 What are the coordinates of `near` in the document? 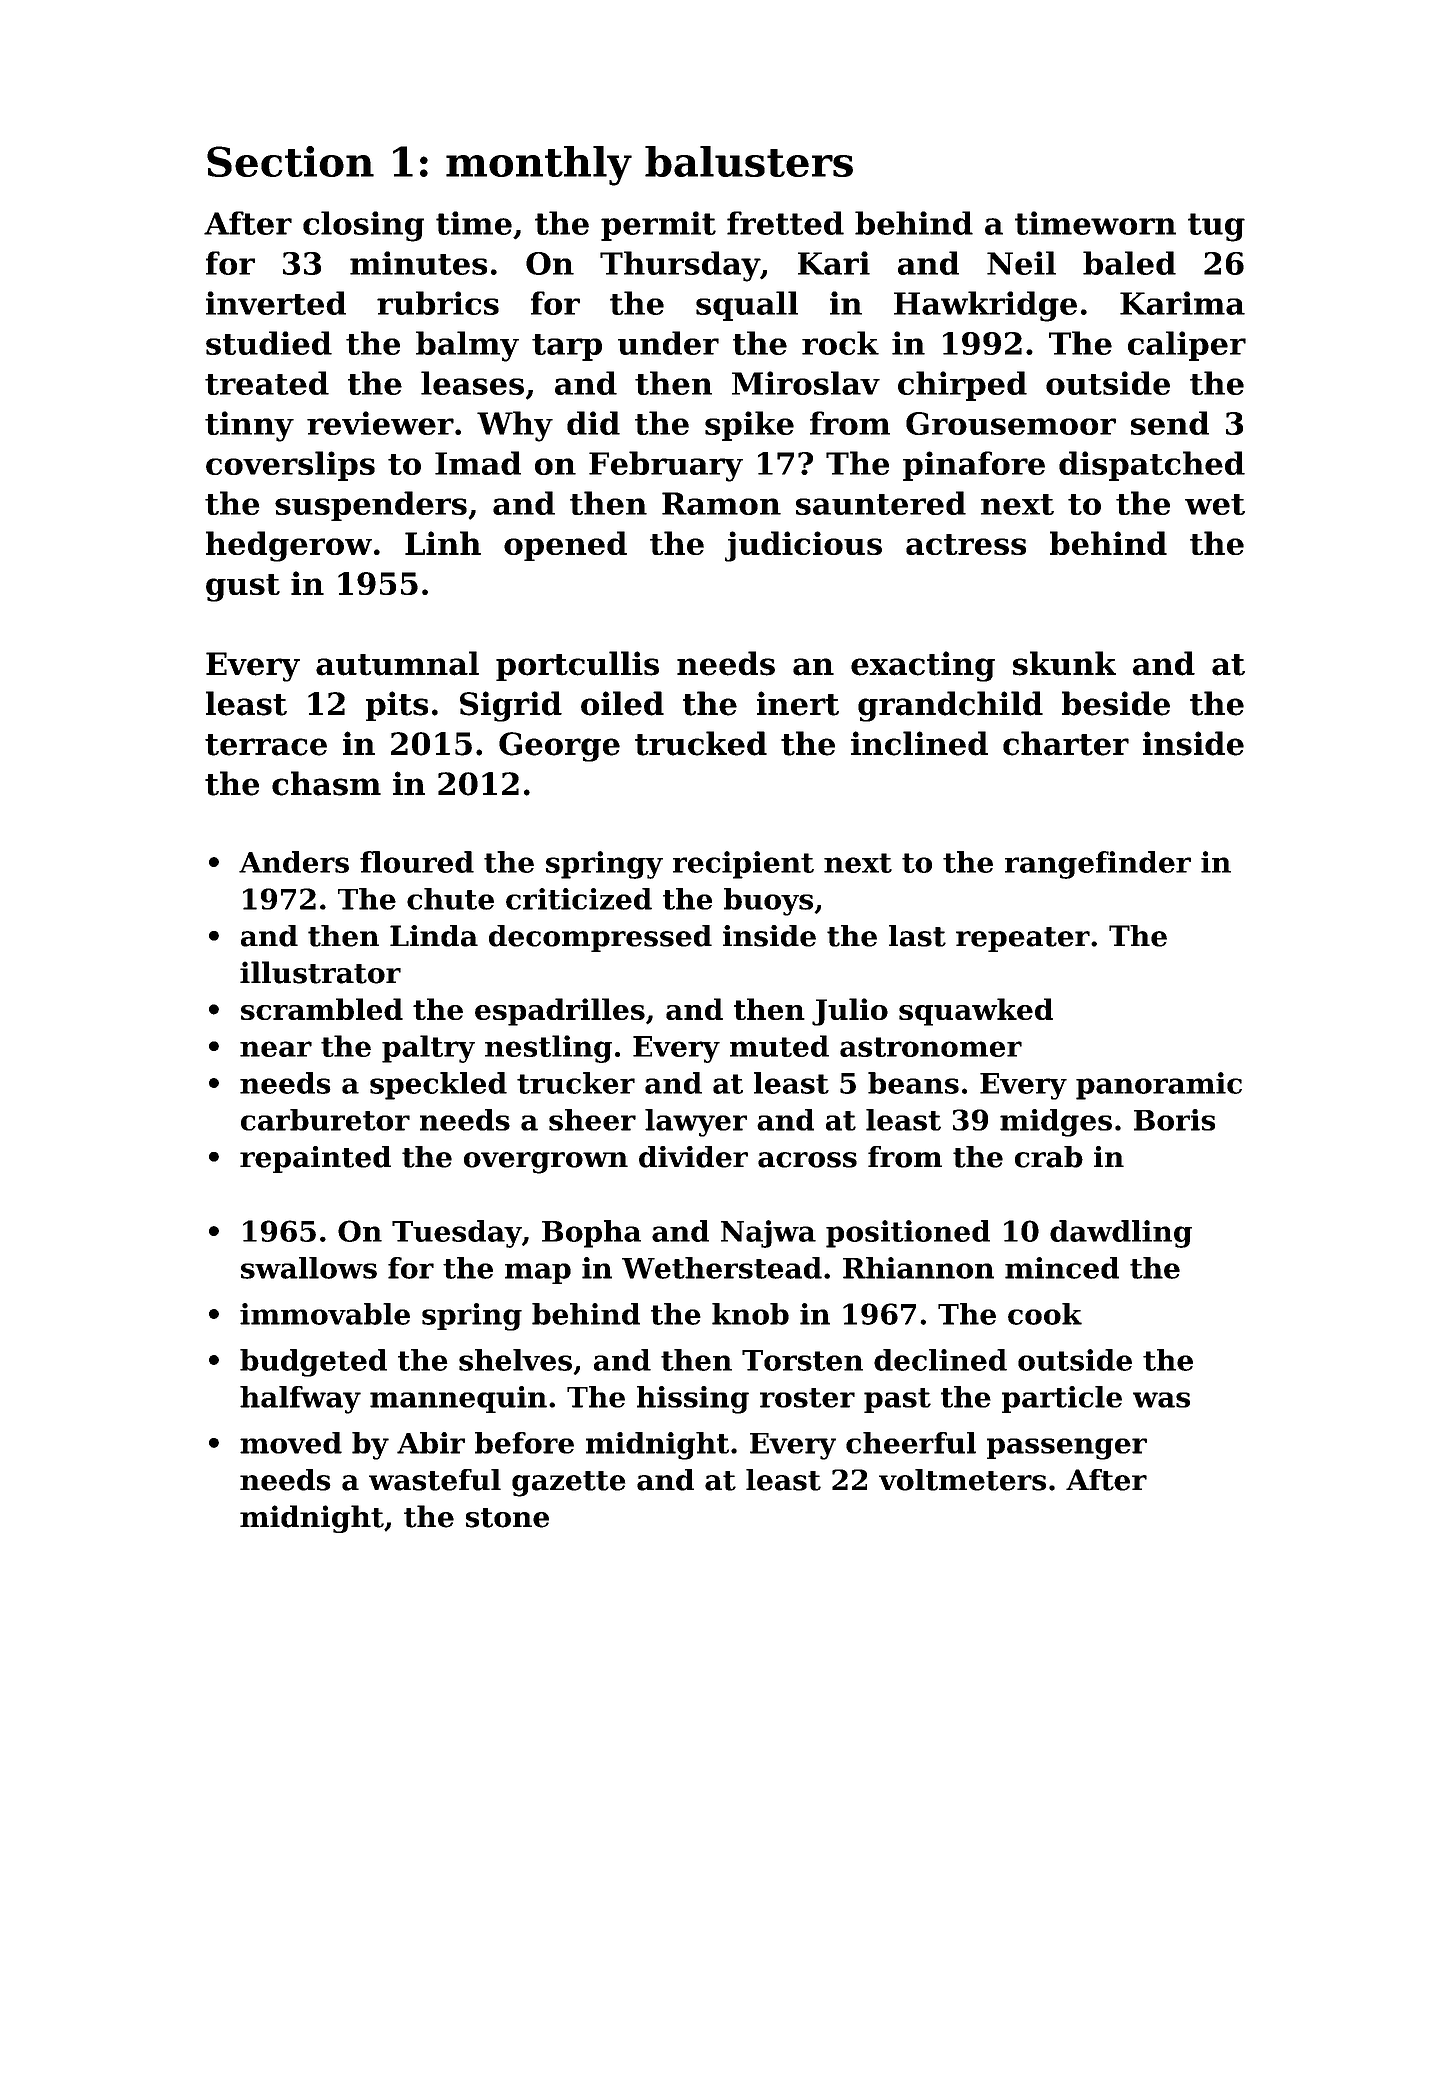 It's located at (276, 1049).
